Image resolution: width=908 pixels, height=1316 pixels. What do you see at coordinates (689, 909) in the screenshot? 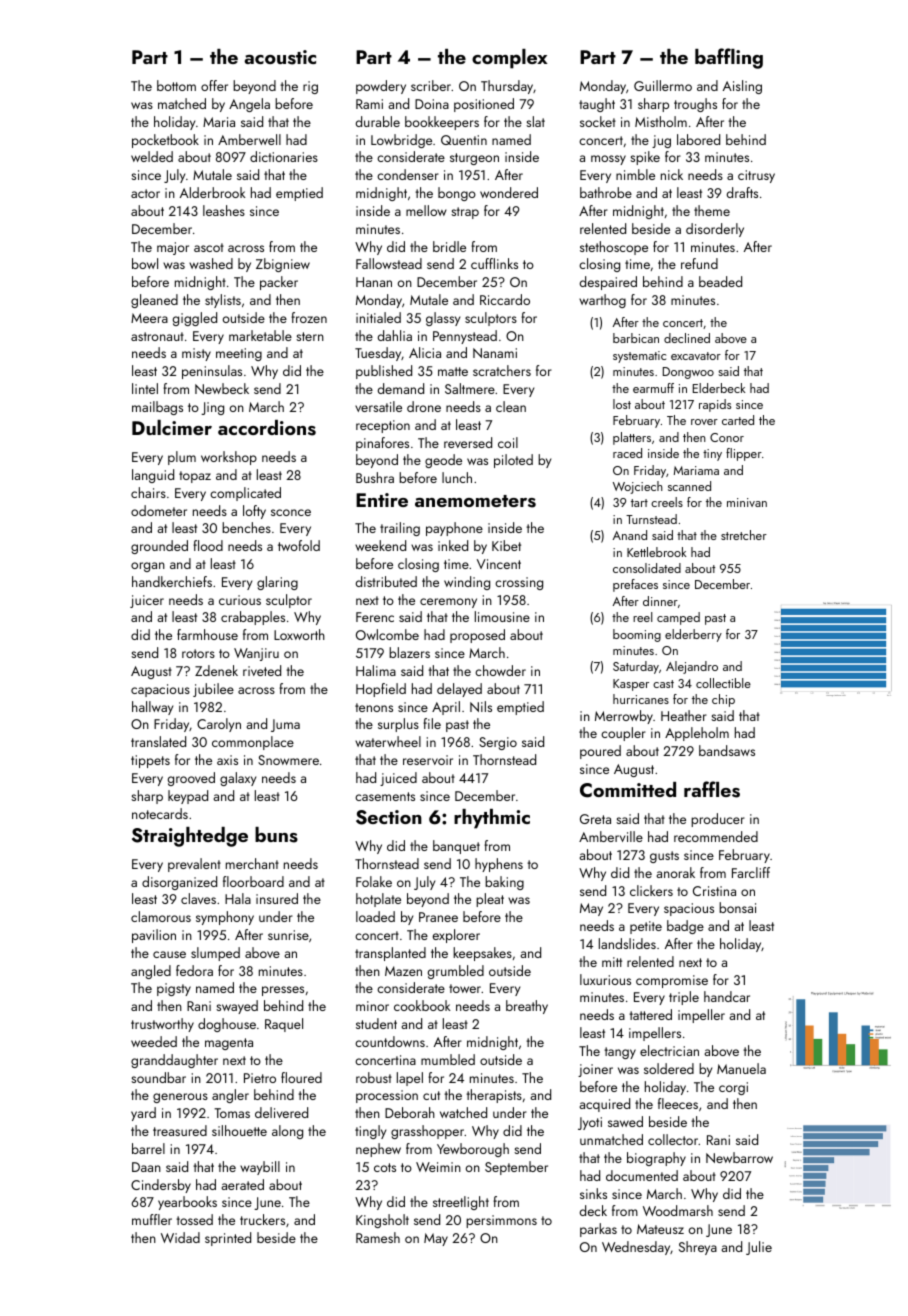
I see `spacious` at bounding box center [689, 909].
